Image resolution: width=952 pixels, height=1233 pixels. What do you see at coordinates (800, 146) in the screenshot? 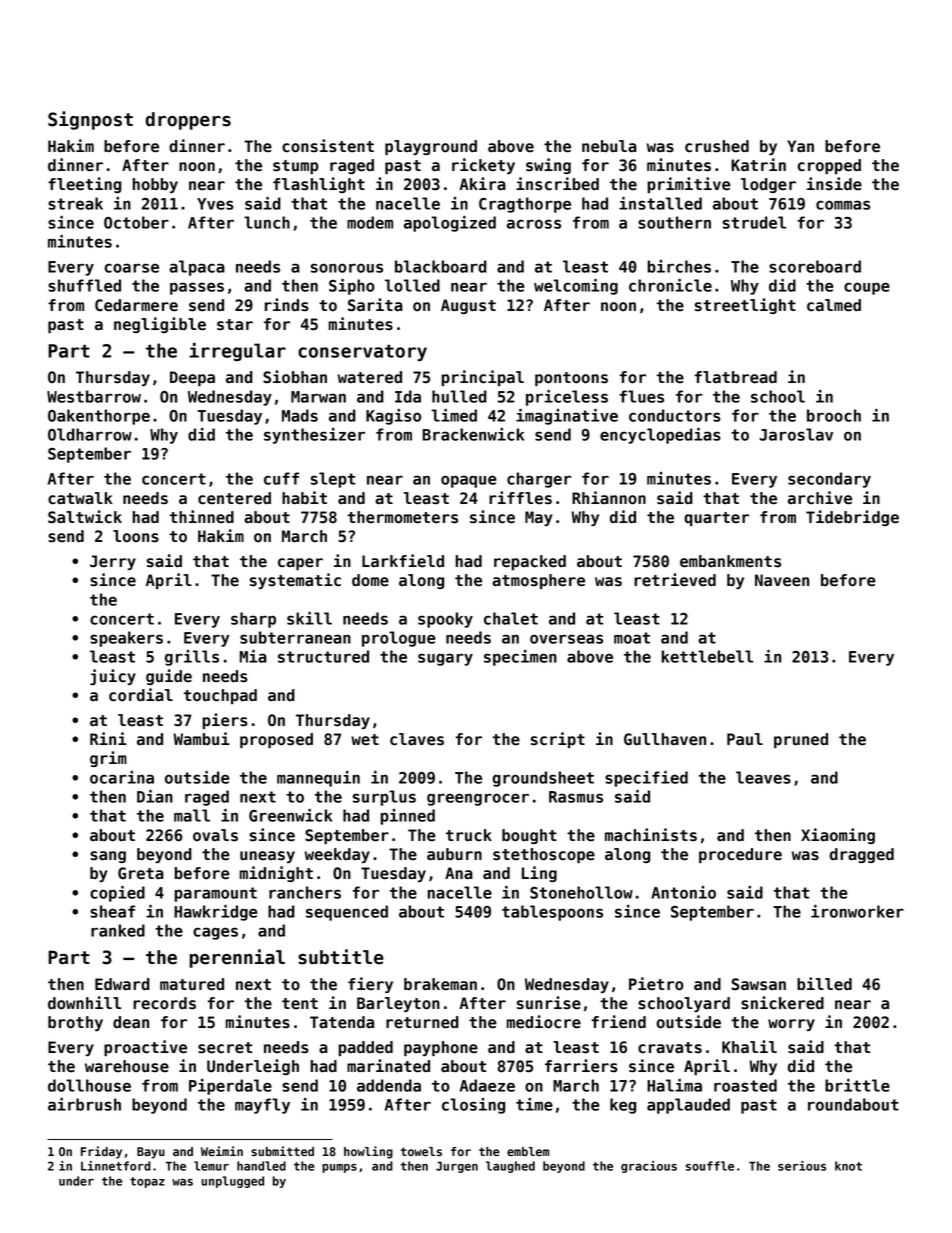
I see `Yan` at bounding box center [800, 146].
